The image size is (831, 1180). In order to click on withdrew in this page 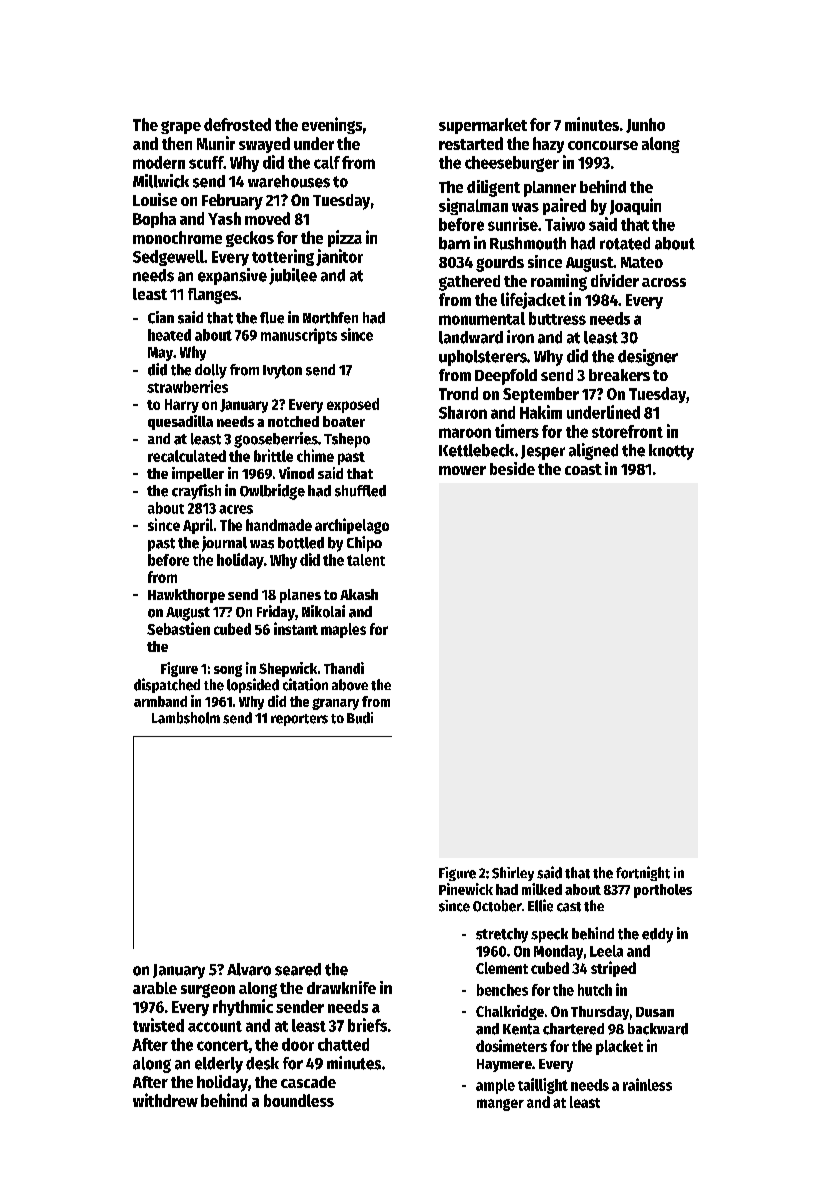, I will do `click(165, 1100)`.
